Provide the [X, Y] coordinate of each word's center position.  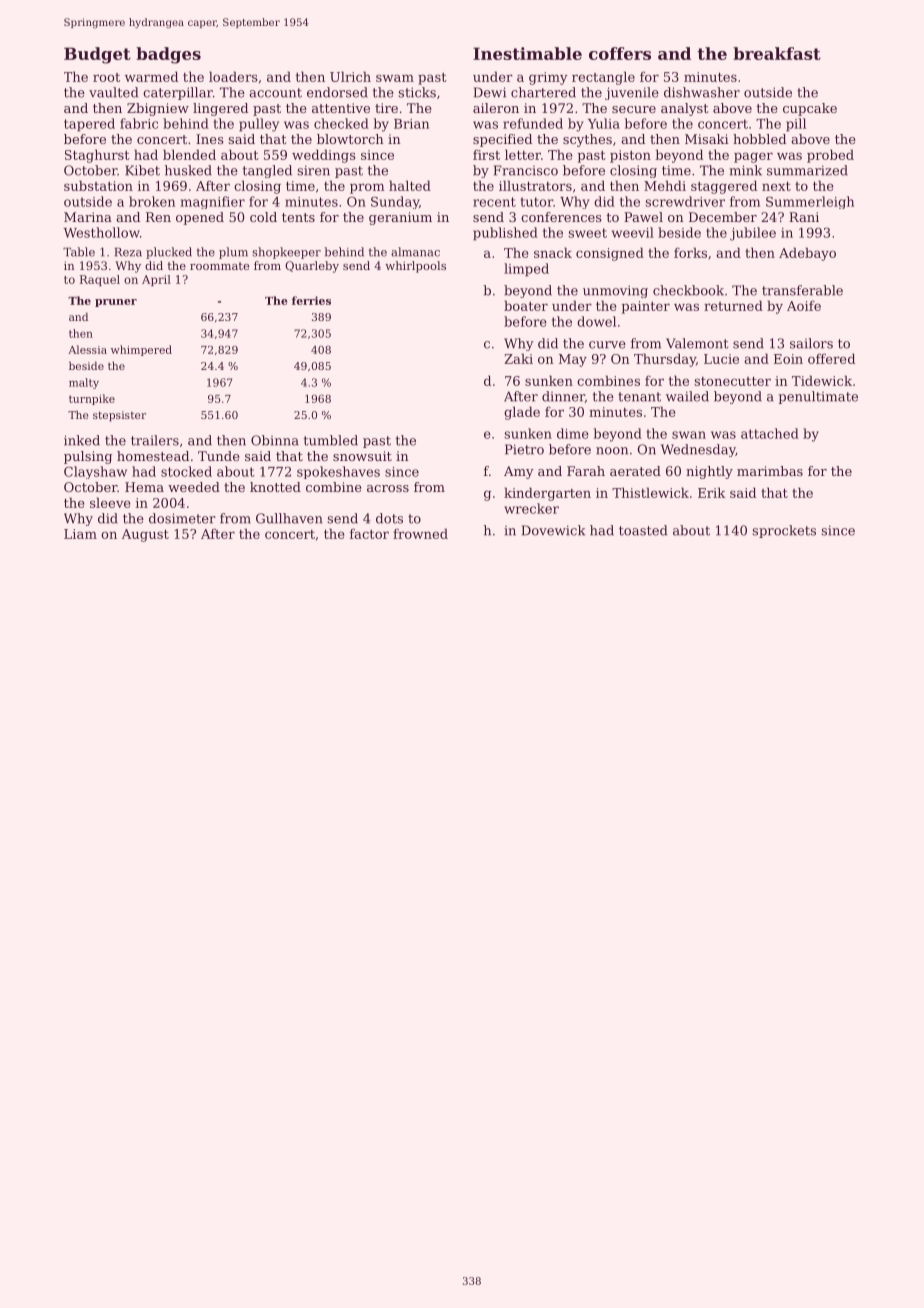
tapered [89, 125]
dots [389, 518]
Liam [80, 534]
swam [395, 78]
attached [770, 433]
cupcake [810, 109]
